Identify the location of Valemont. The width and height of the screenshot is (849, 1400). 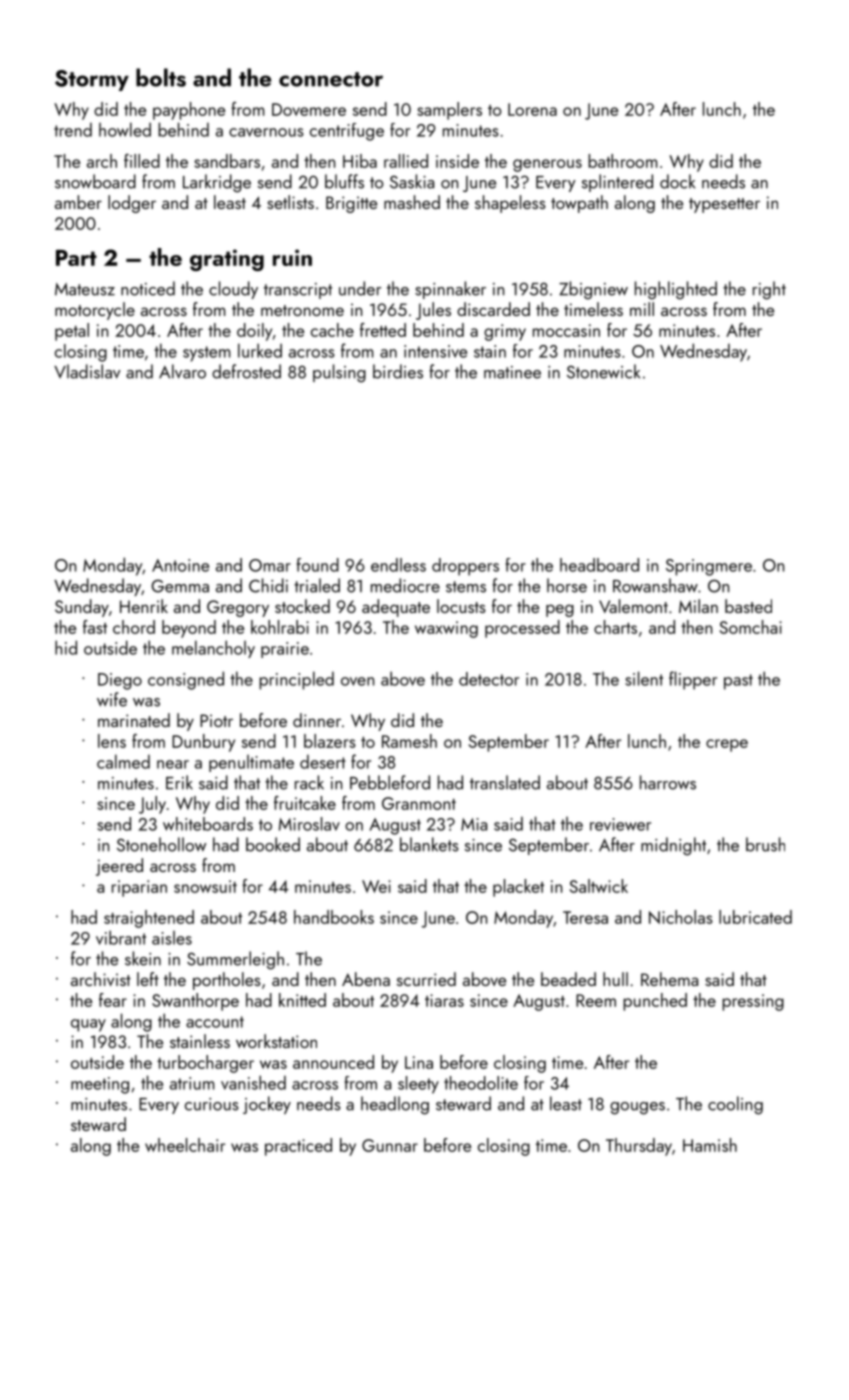
(633, 606).
